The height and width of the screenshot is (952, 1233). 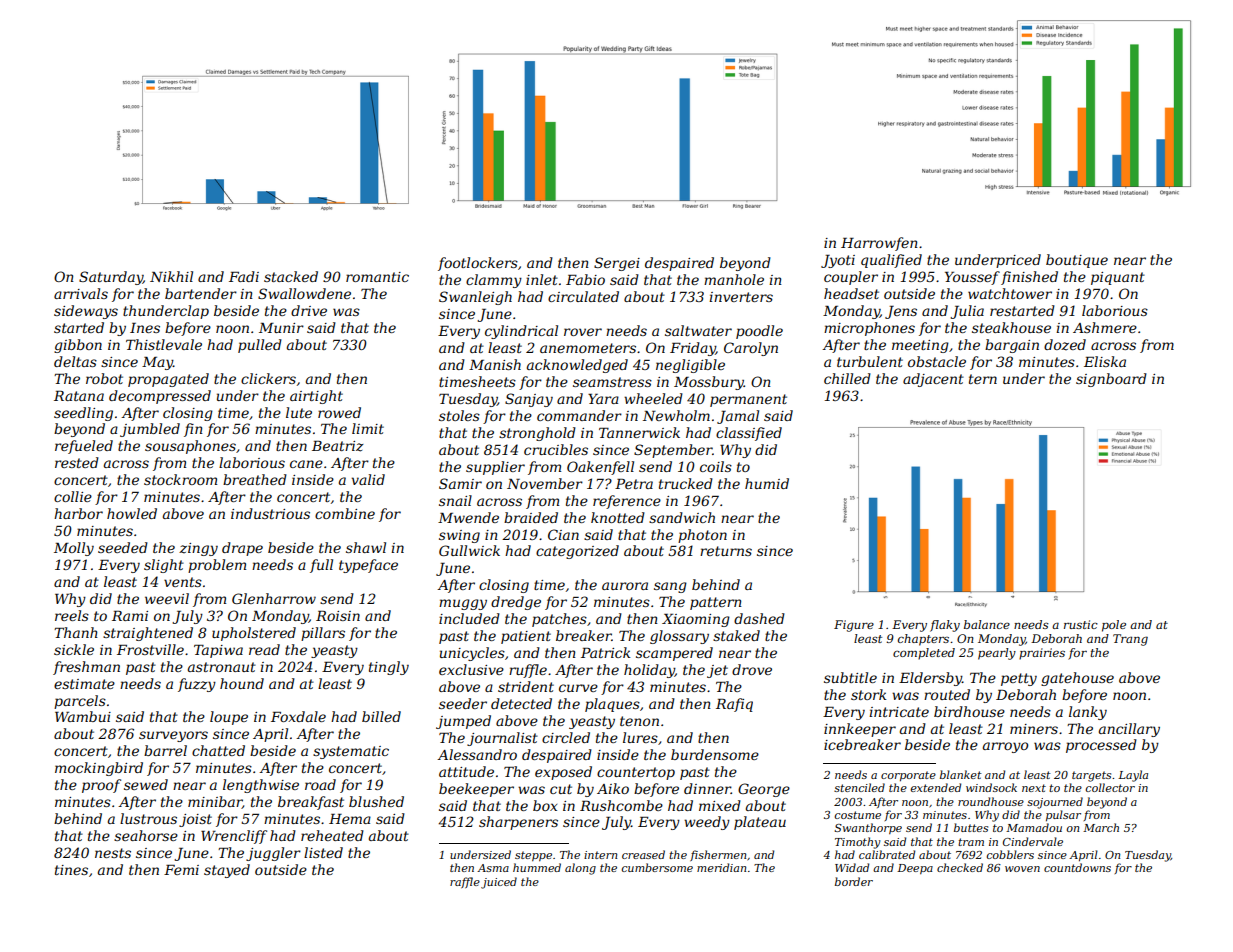 I want to click on Harrowfen, so click(x=879, y=244).
